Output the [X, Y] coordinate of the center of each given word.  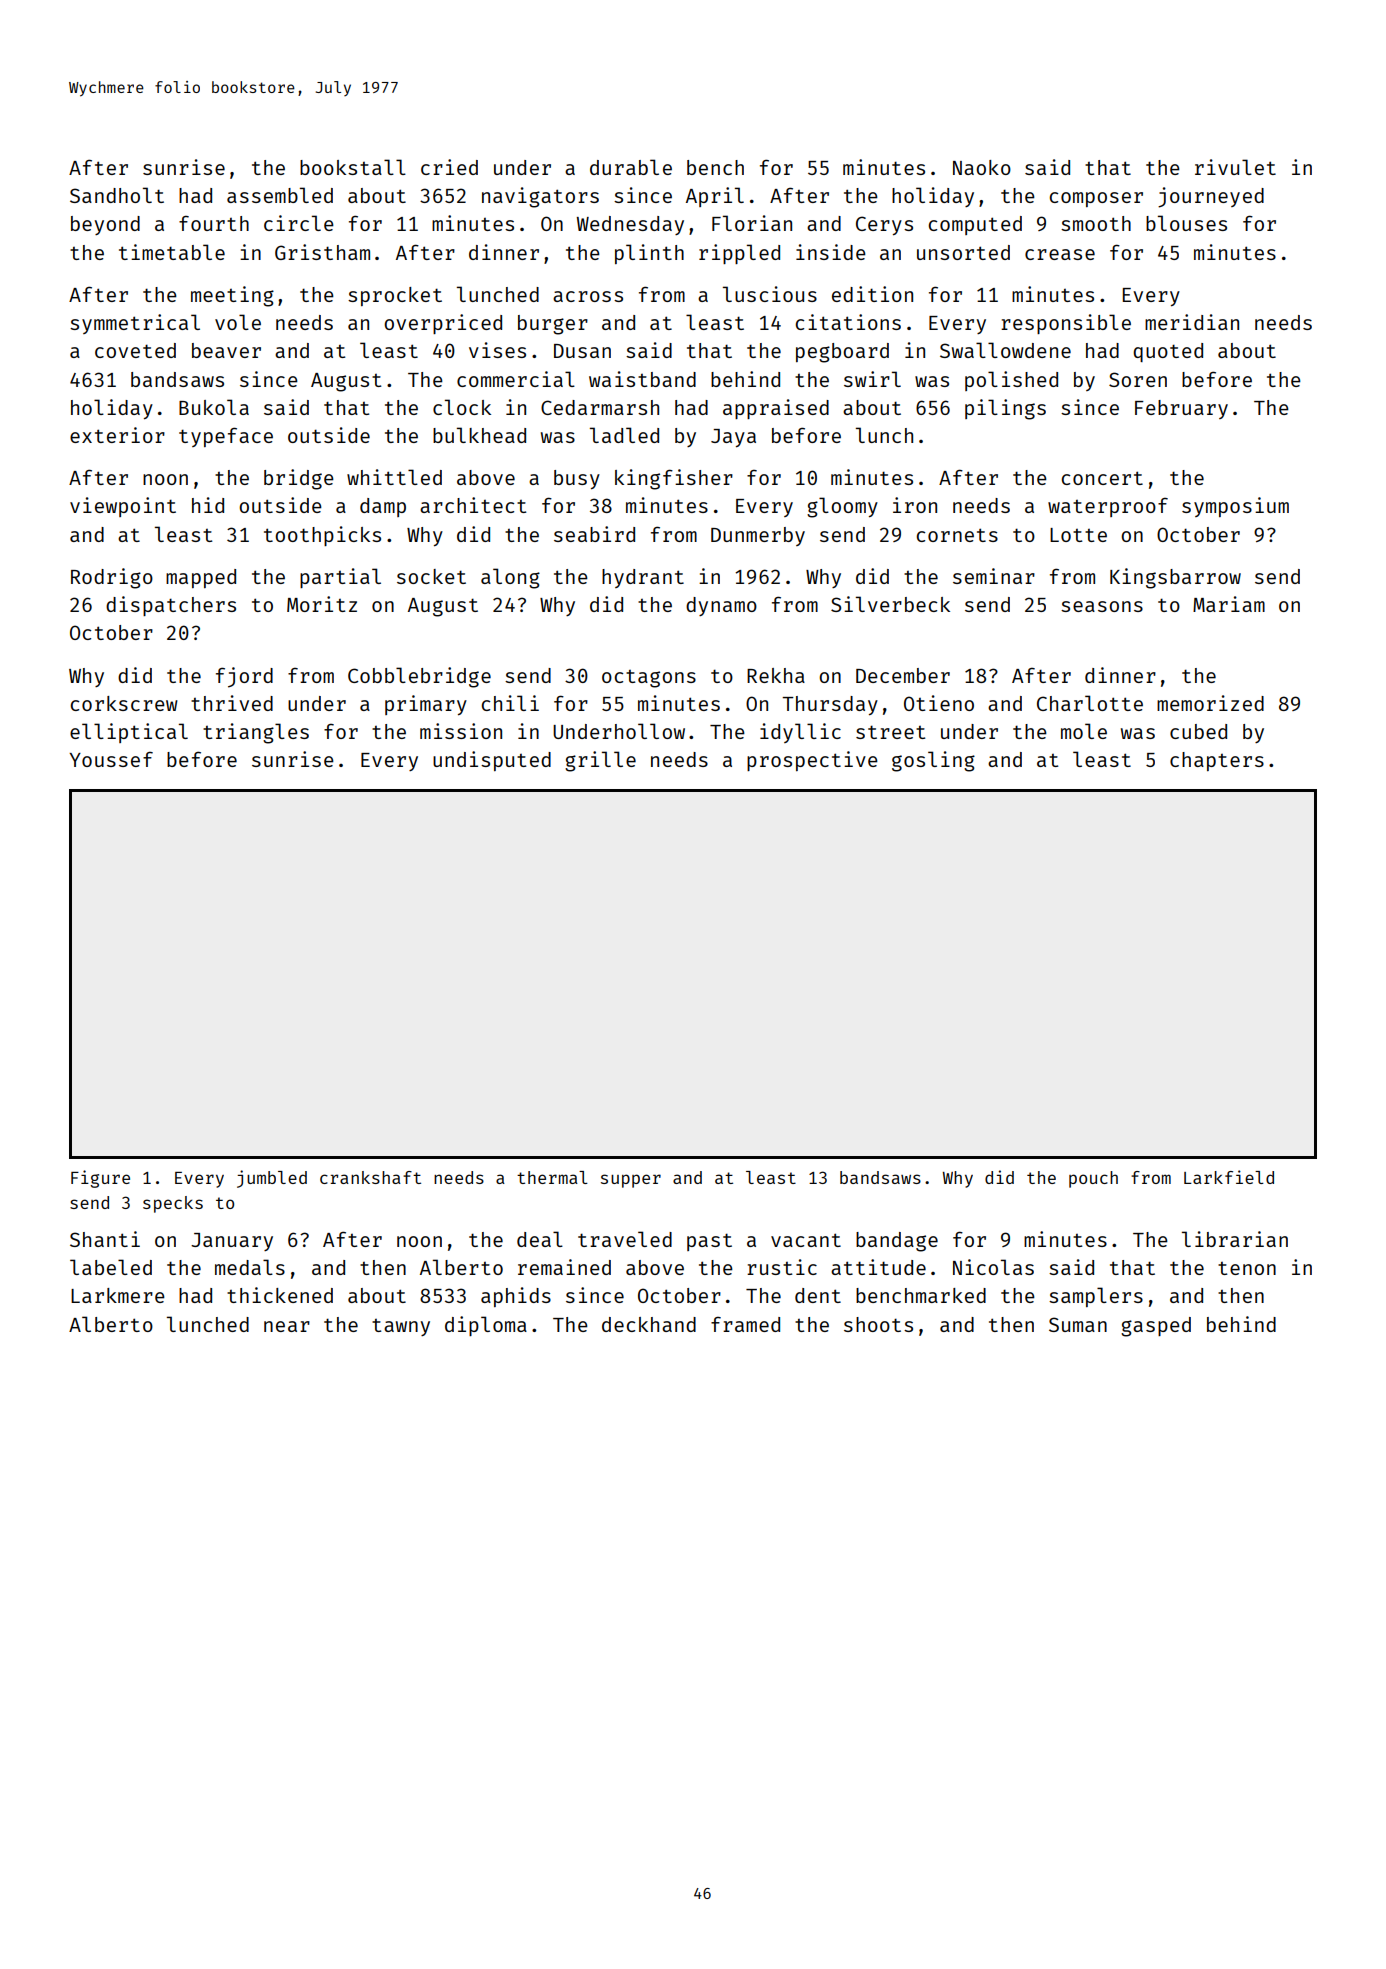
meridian [1192, 322]
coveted [135, 350]
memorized [1210, 703]
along [510, 578]
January [232, 1242]
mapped [201, 578]
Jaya [733, 438]
